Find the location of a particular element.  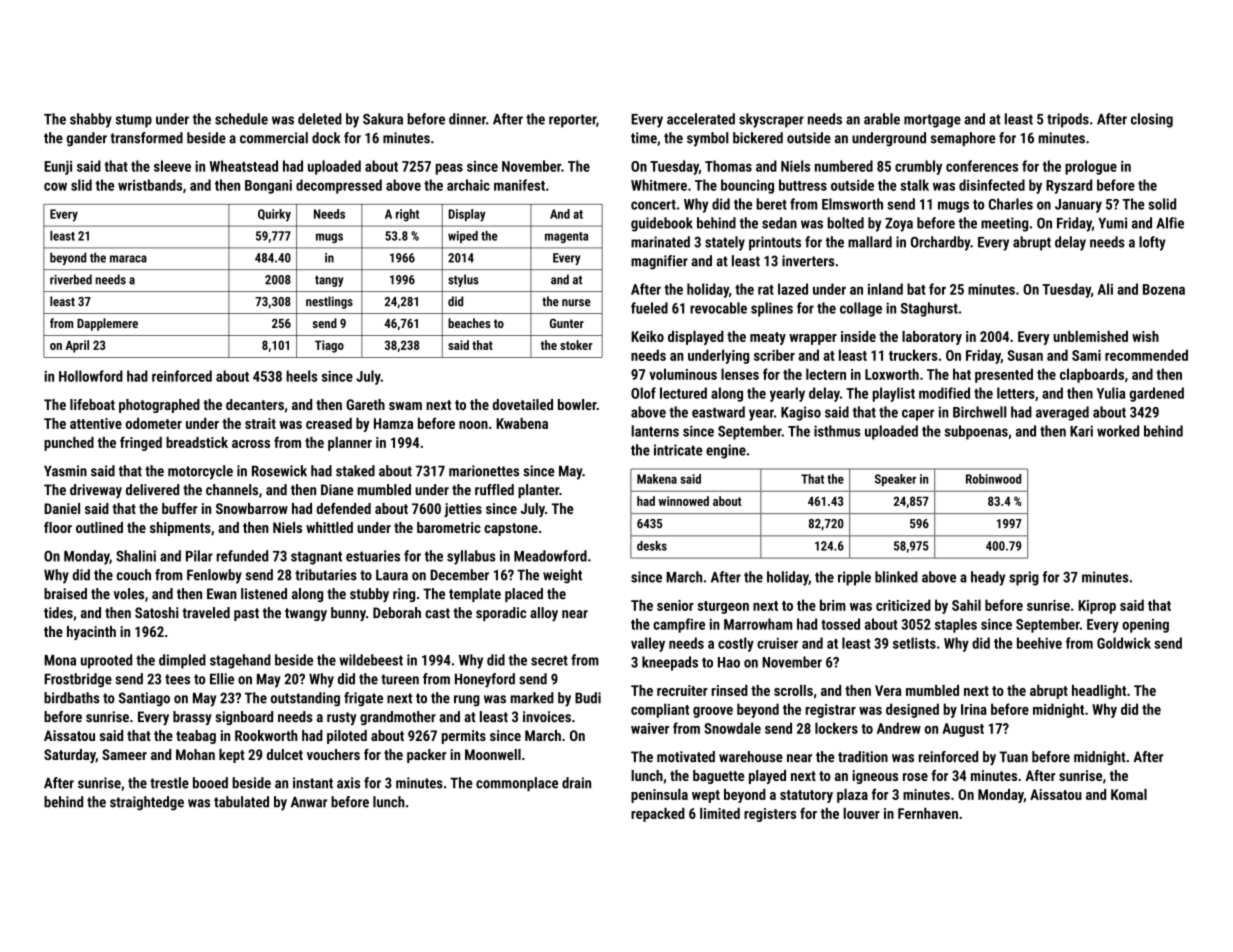

heels is located at coordinates (302, 376).
